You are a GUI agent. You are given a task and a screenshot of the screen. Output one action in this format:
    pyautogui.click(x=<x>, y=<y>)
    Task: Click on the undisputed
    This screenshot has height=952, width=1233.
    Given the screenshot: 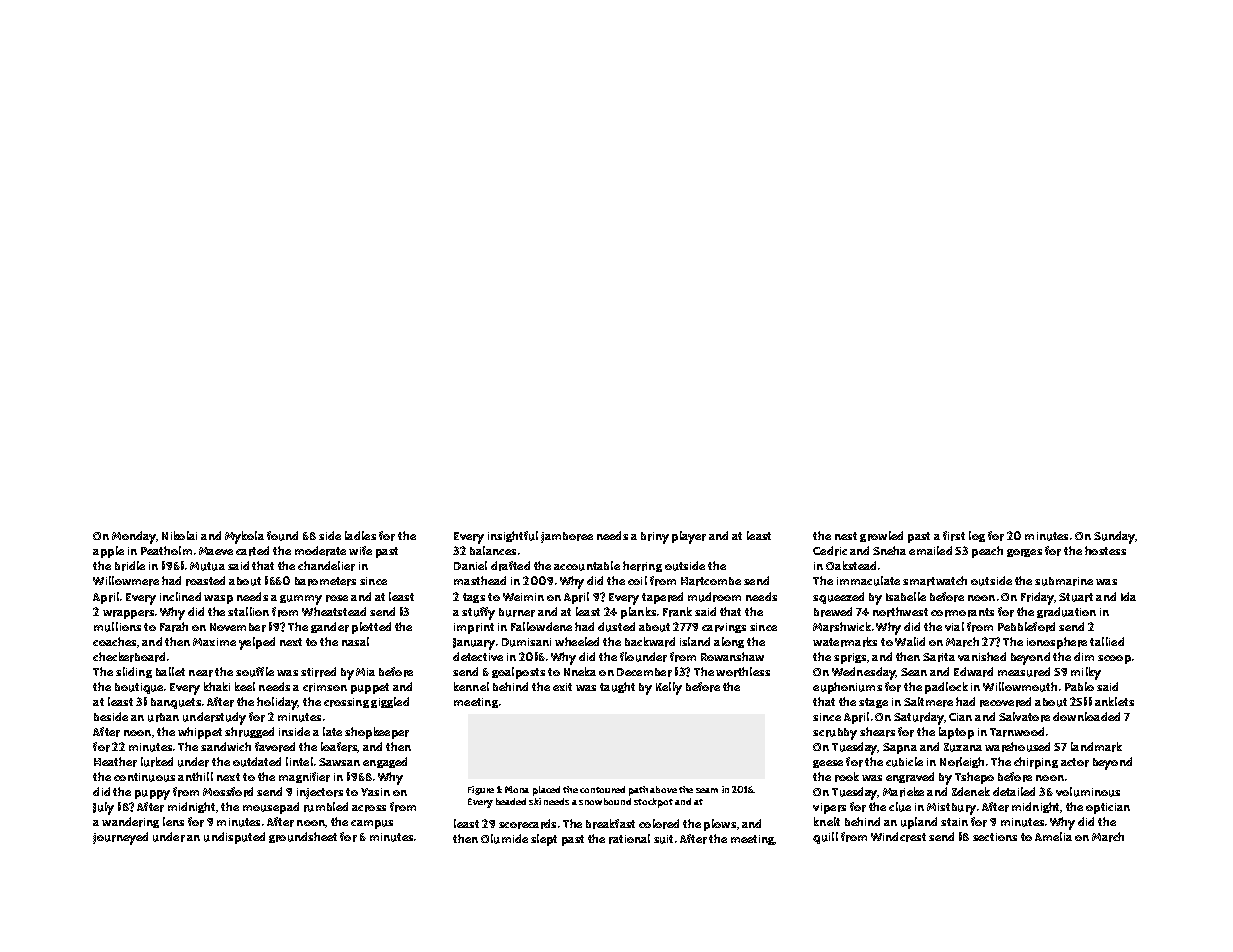 What is the action you would take?
    pyautogui.click(x=234, y=838)
